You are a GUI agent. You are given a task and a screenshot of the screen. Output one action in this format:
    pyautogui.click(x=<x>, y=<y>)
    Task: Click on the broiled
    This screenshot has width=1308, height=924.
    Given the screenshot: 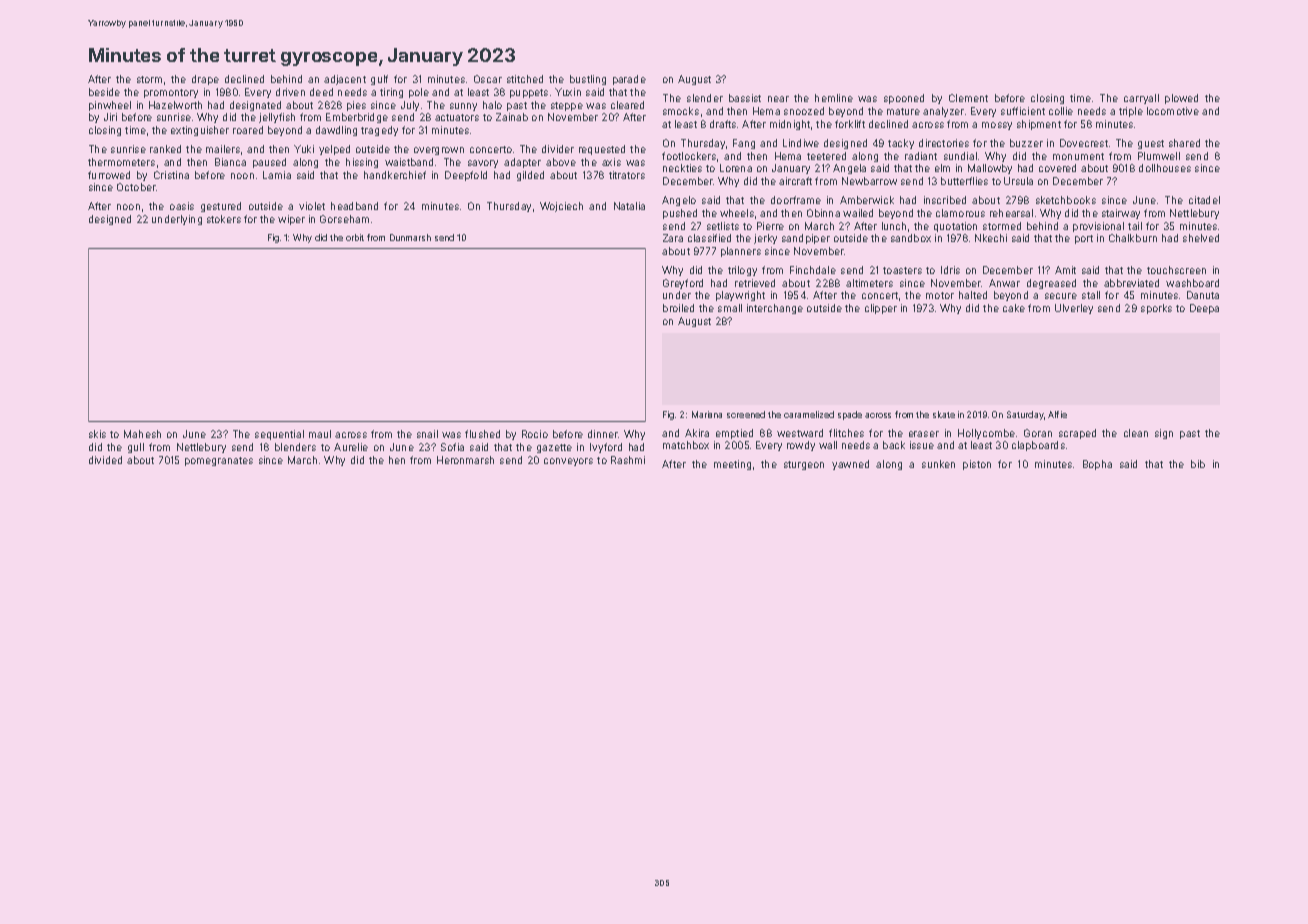 What is the action you would take?
    pyautogui.click(x=678, y=308)
